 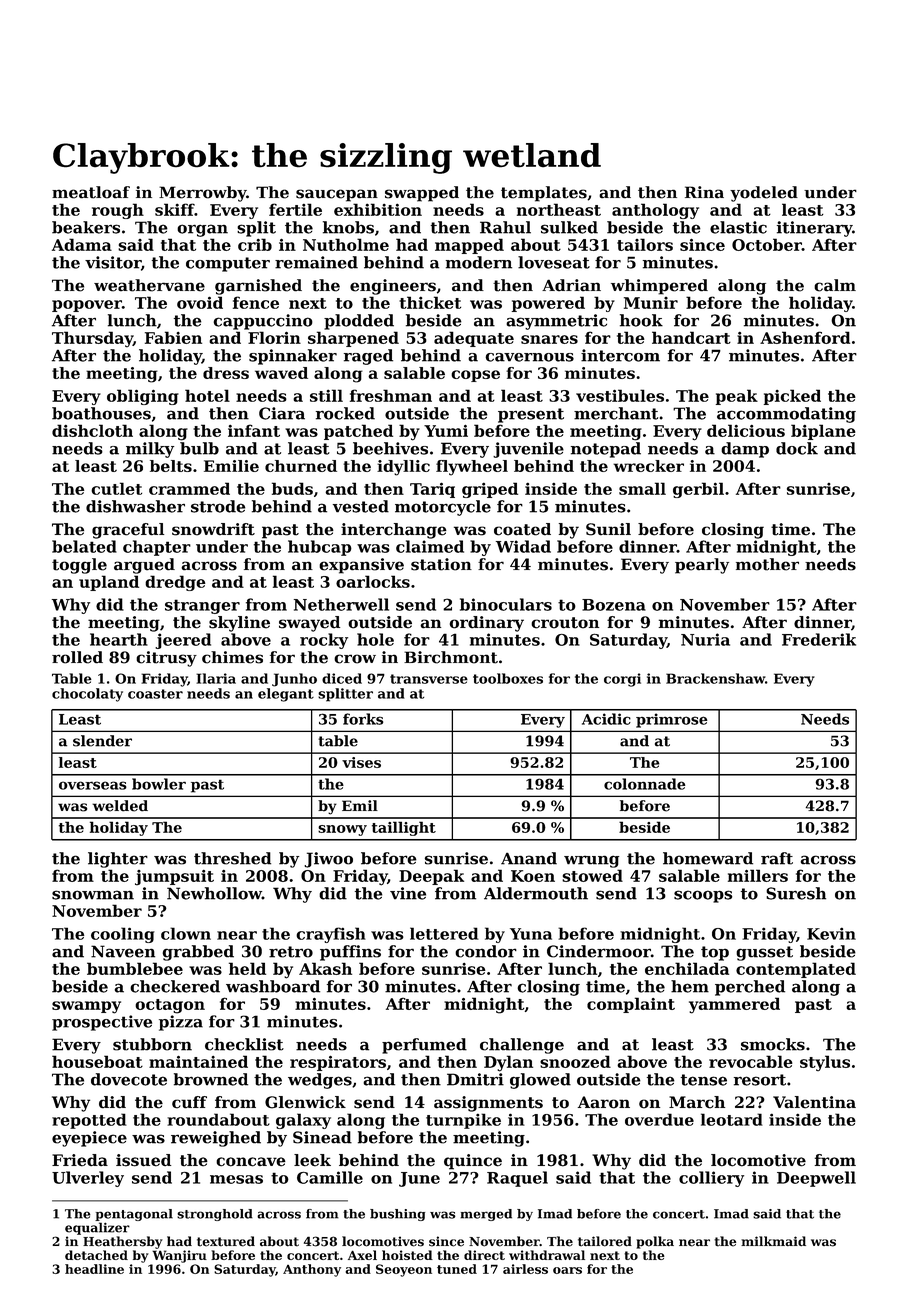 What do you see at coordinates (819, 639) in the screenshot?
I see `Frederik` at bounding box center [819, 639].
